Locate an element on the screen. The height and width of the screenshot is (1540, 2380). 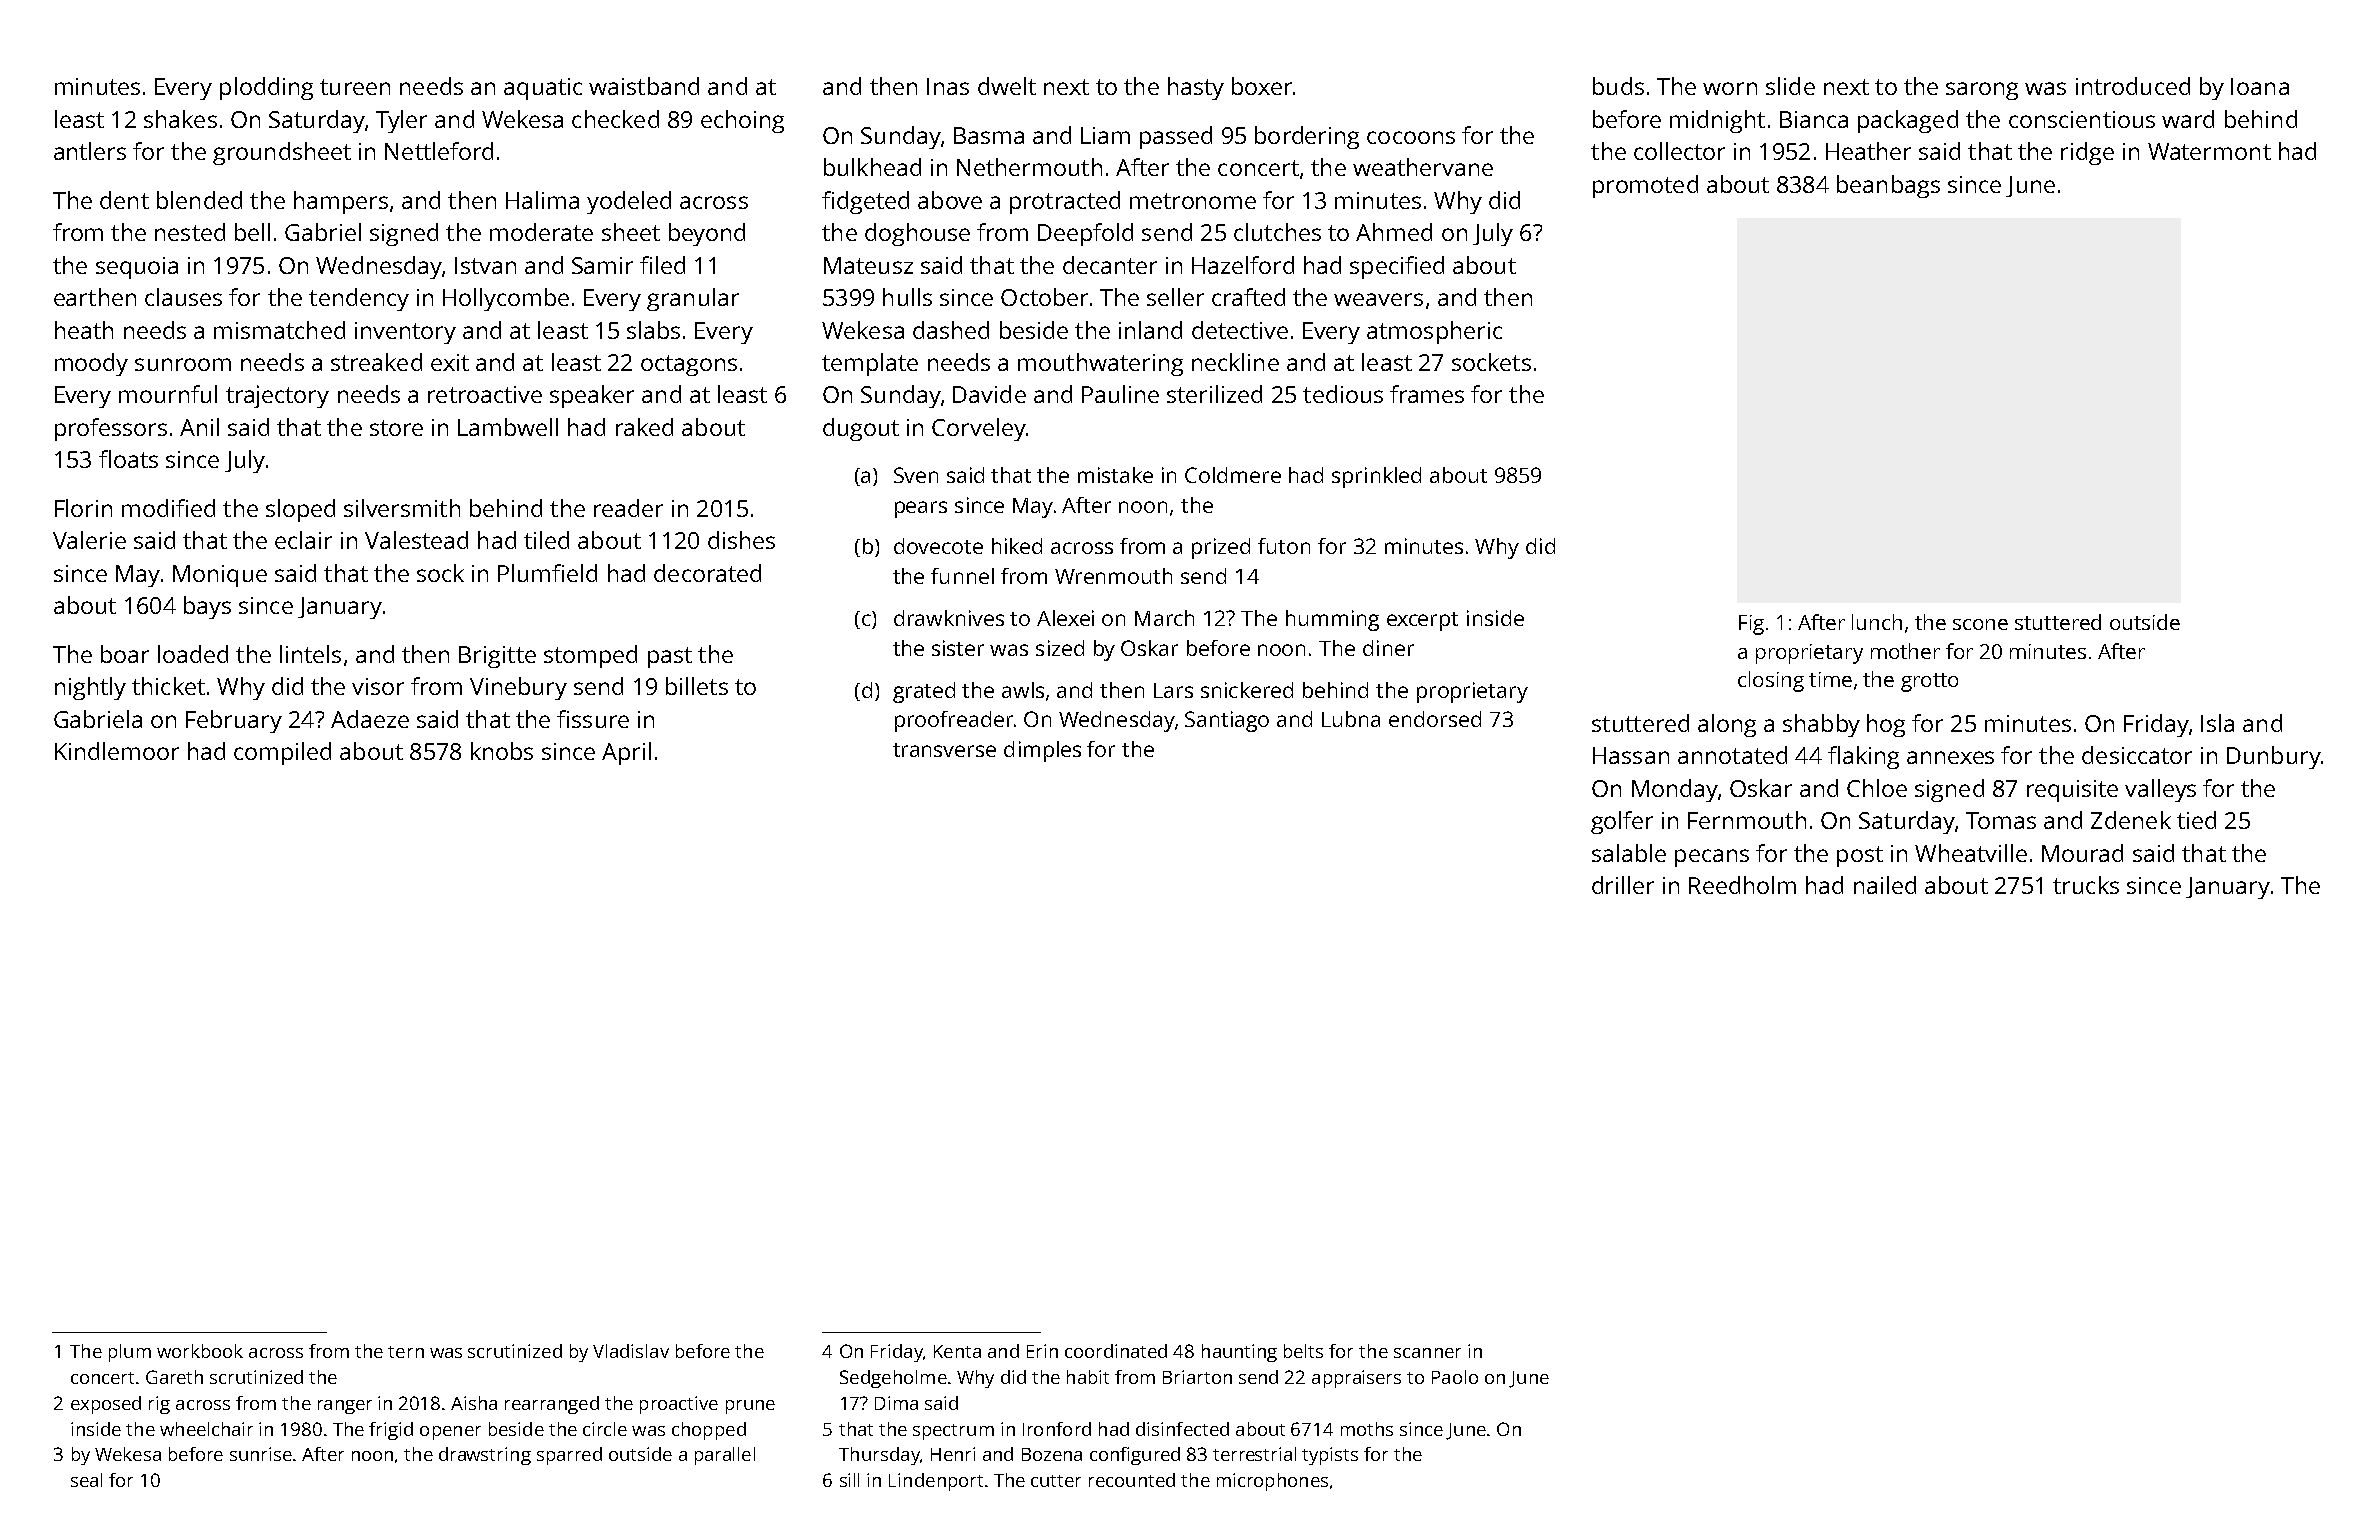
workbook is located at coordinates (200, 1351).
